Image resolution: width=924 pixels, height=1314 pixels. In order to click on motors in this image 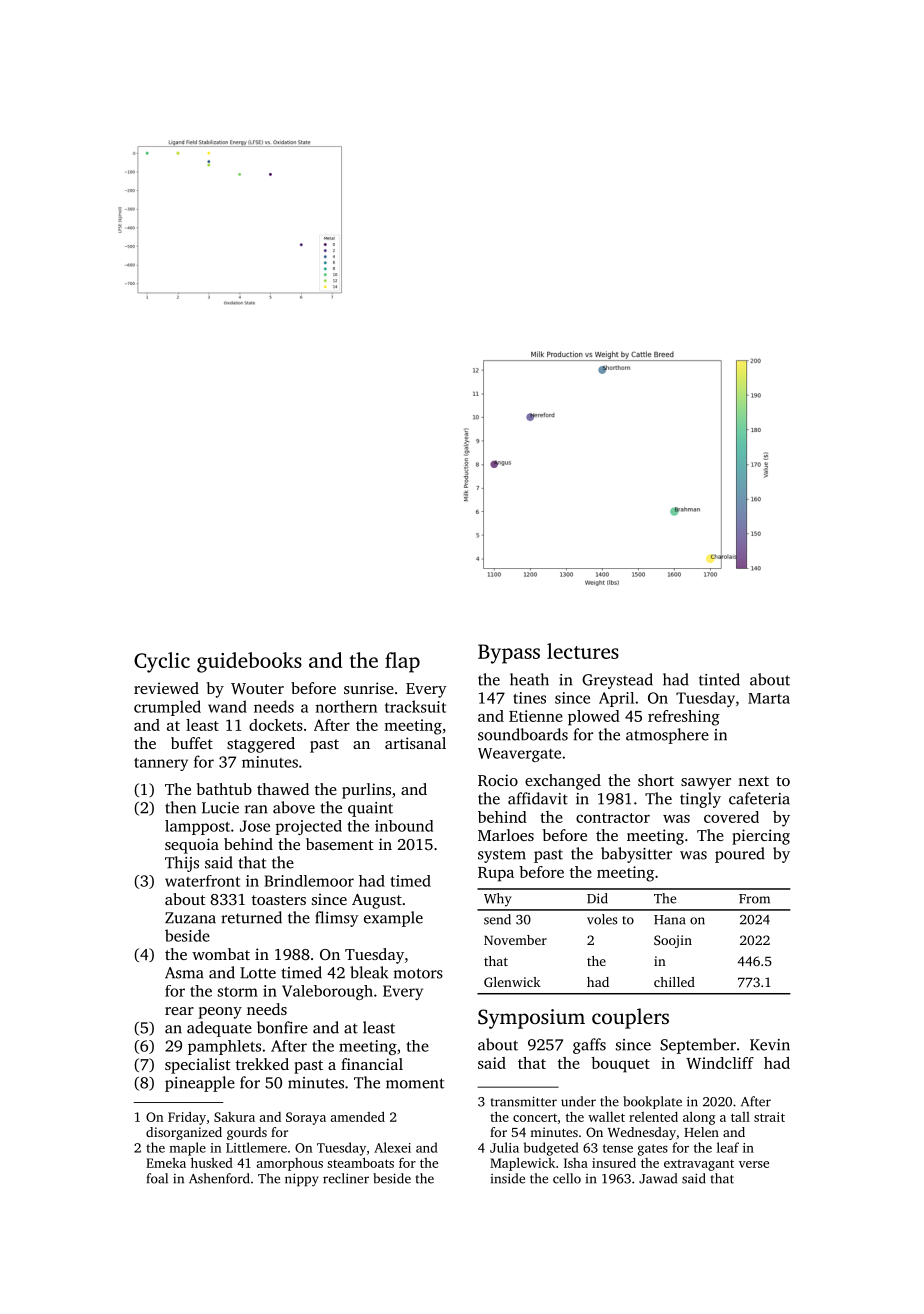, I will do `click(418, 973)`.
